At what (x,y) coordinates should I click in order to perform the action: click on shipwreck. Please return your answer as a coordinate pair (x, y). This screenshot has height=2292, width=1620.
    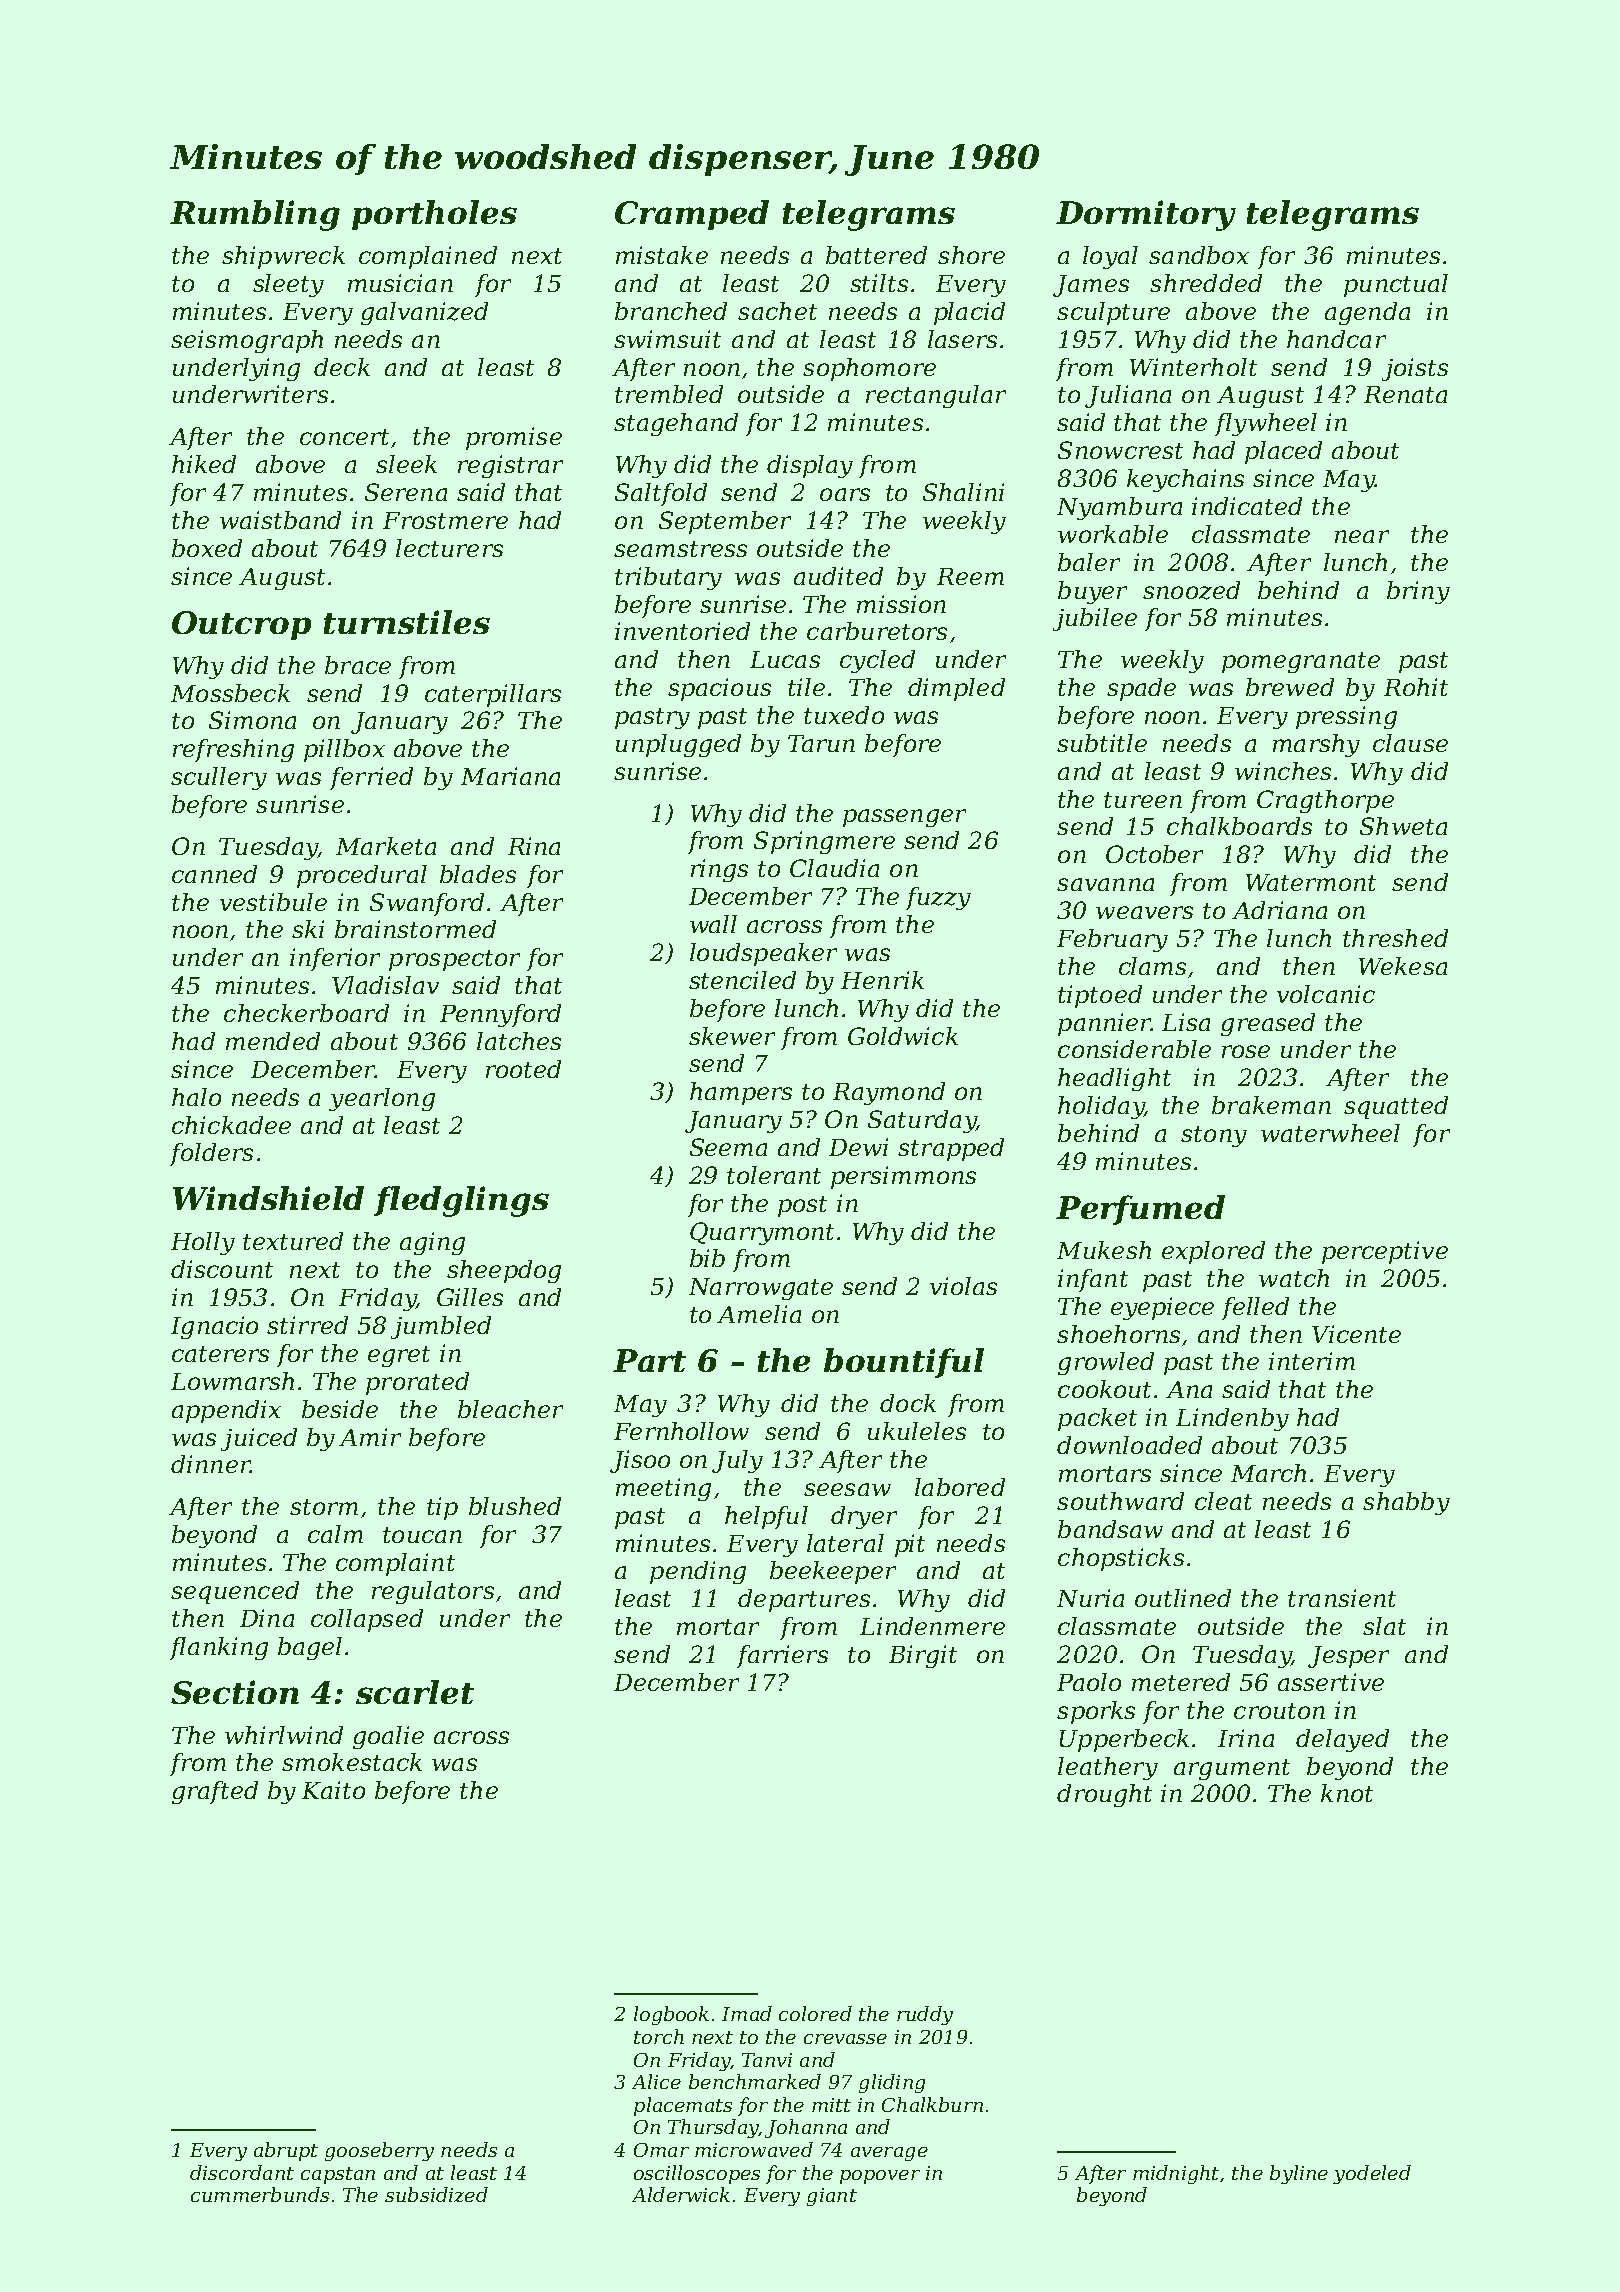
    Looking at the image, I should click on (283, 257).
